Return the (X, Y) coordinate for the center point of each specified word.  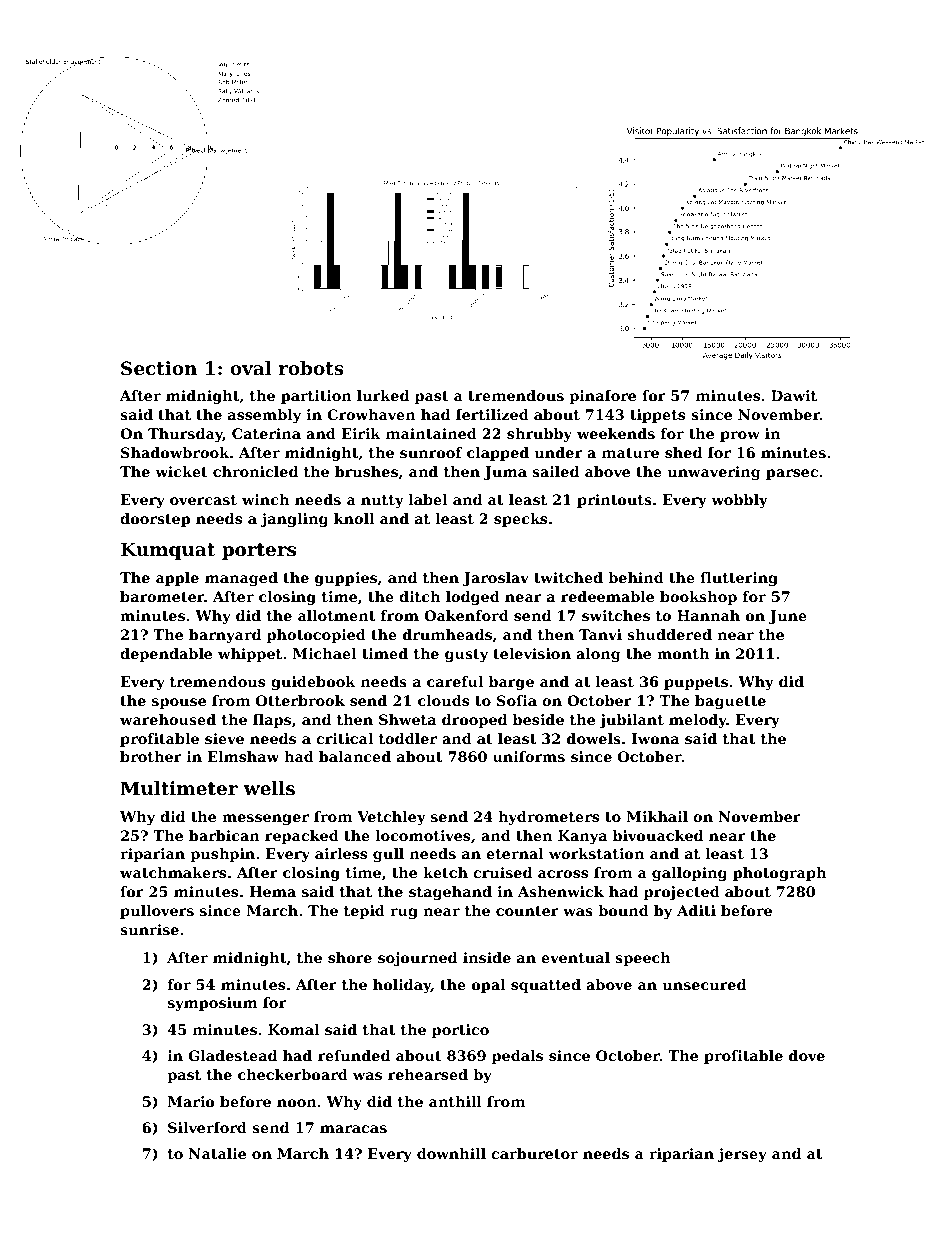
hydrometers (548, 818)
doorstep (155, 520)
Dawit (794, 395)
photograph (779, 874)
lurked (383, 395)
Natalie (217, 1153)
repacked (302, 837)
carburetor (534, 1153)
